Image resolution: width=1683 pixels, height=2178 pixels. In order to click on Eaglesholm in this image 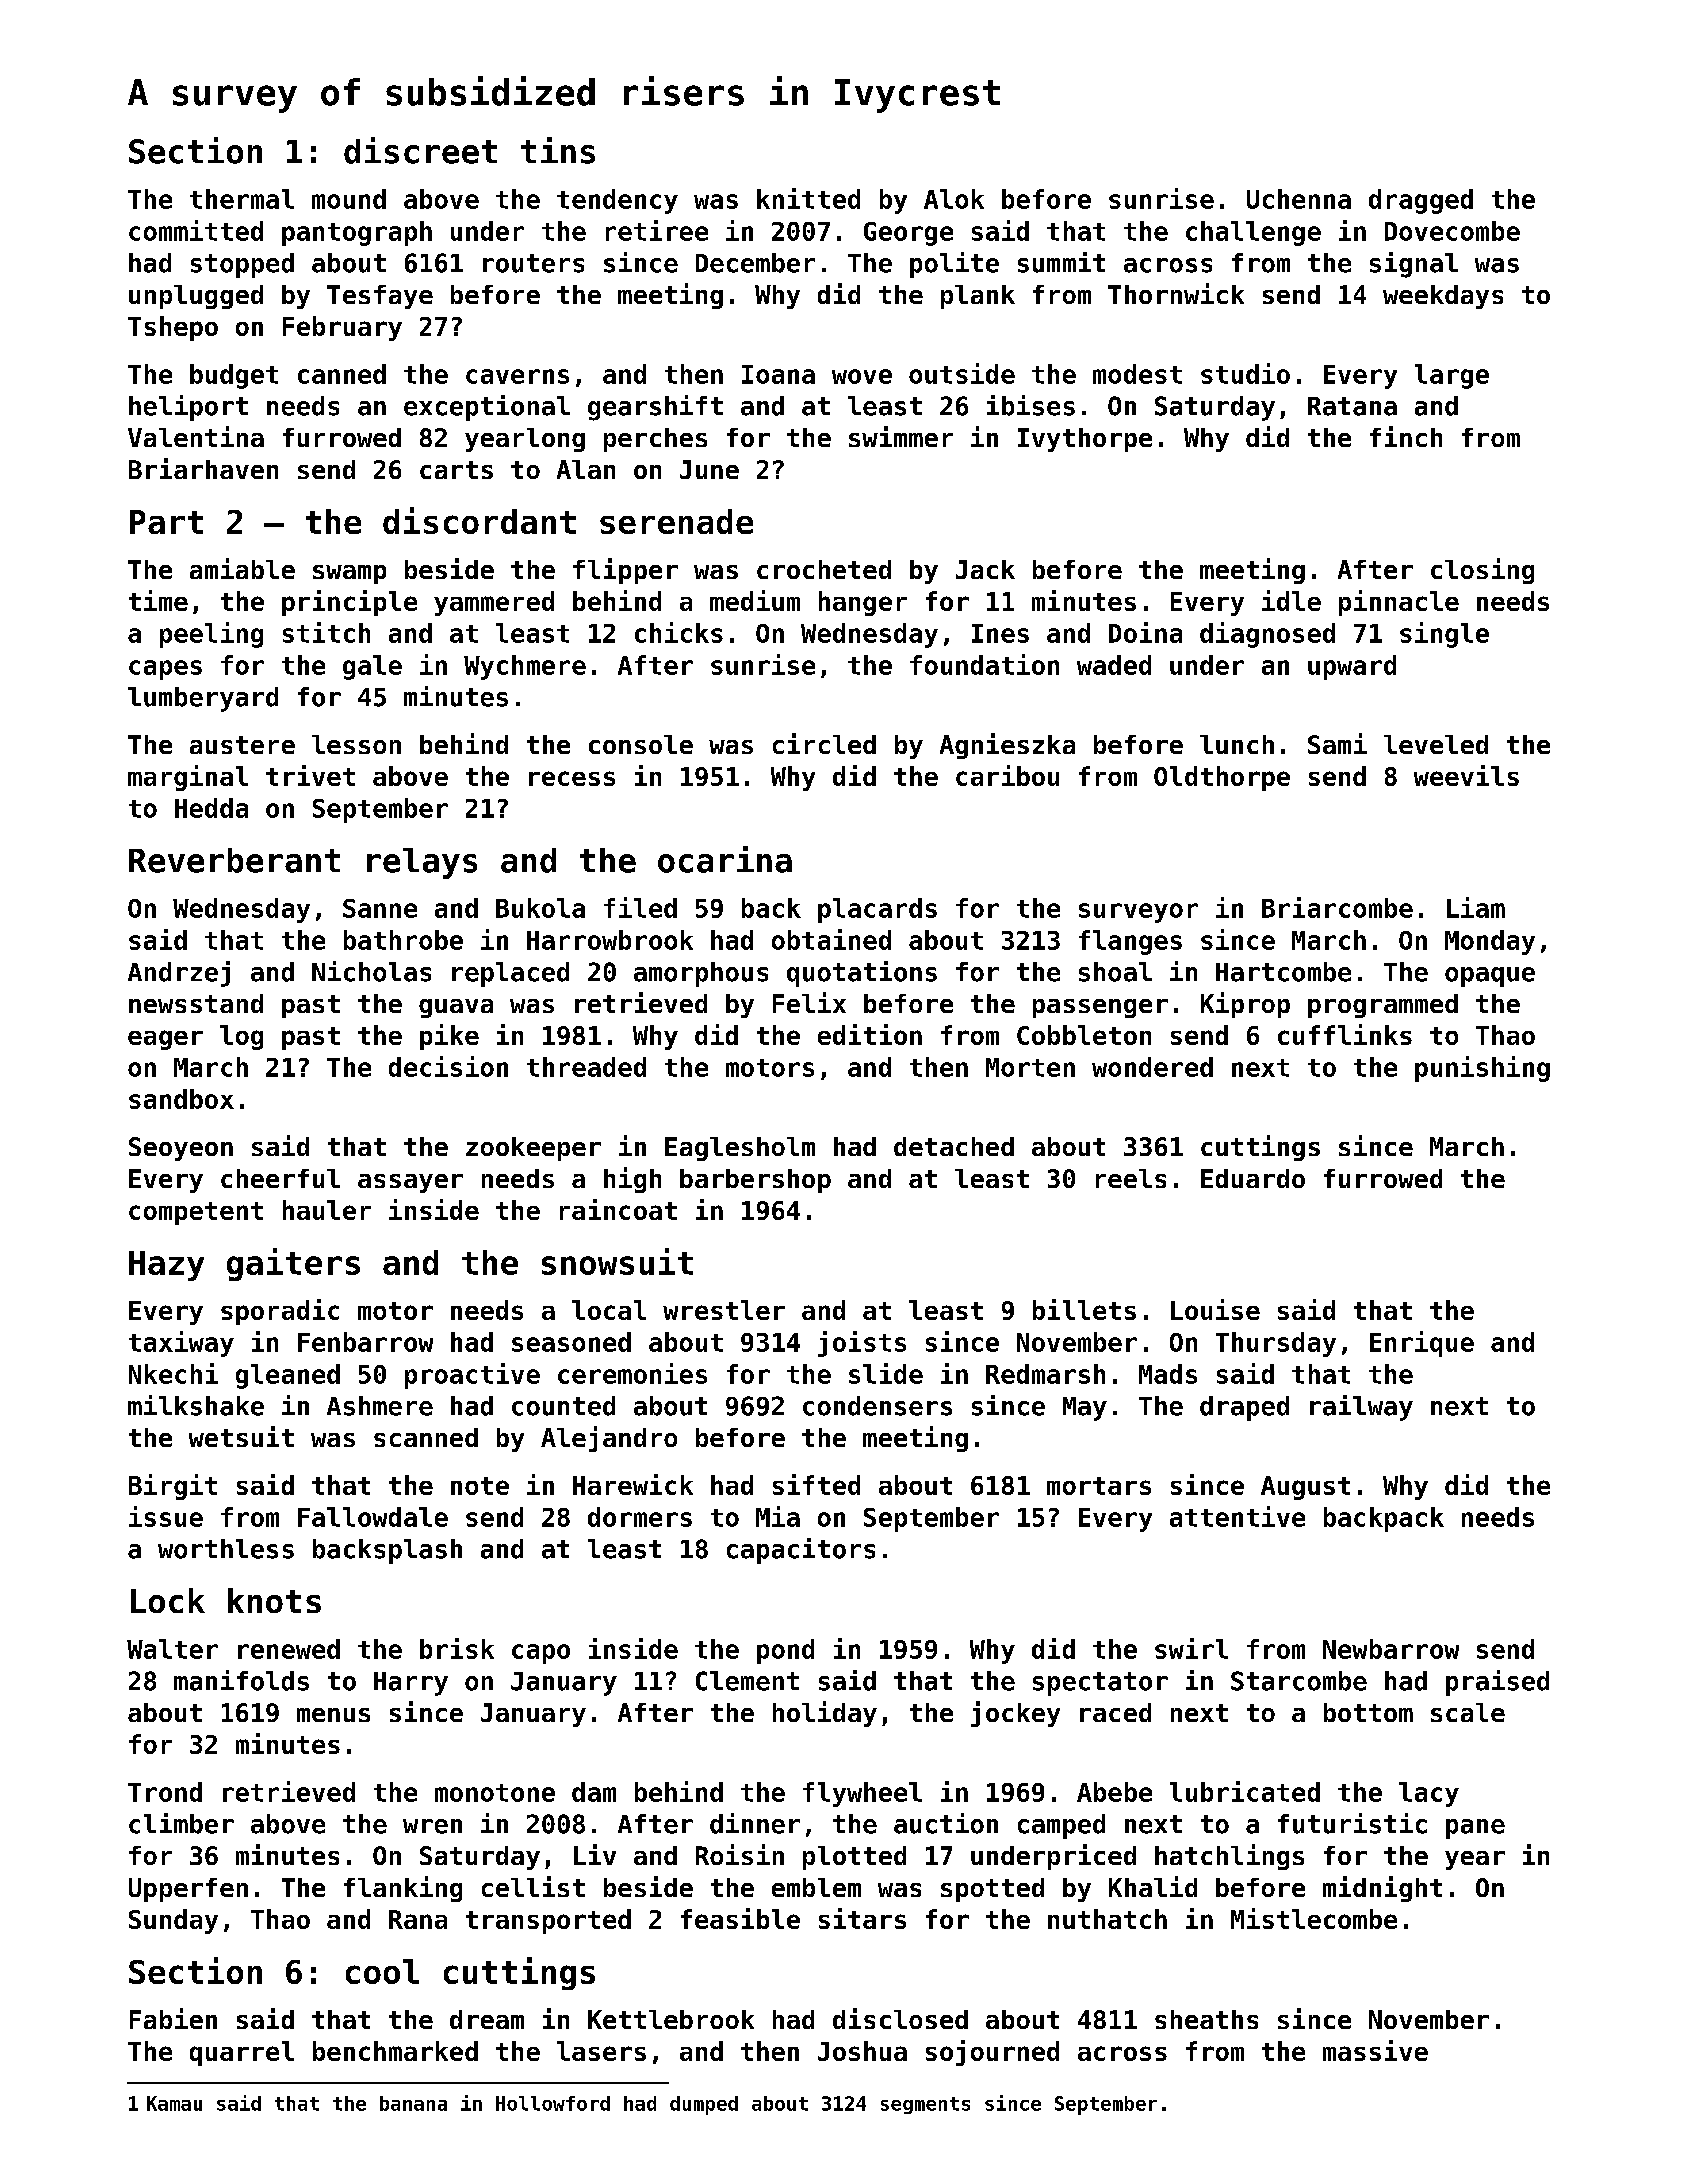, I will do `click(740, 1149)`.
